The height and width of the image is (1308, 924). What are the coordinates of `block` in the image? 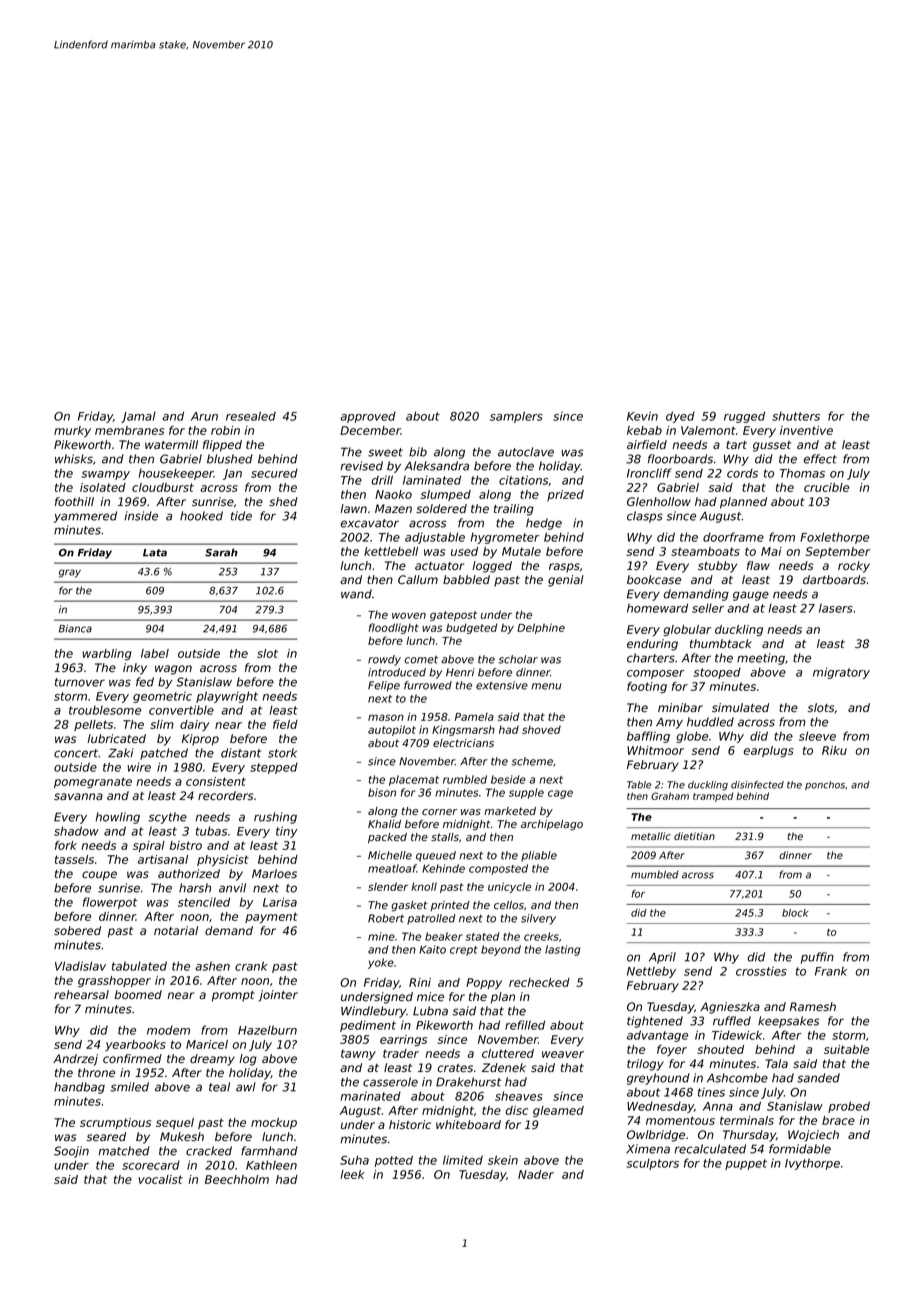 It's located at (795, 913).
